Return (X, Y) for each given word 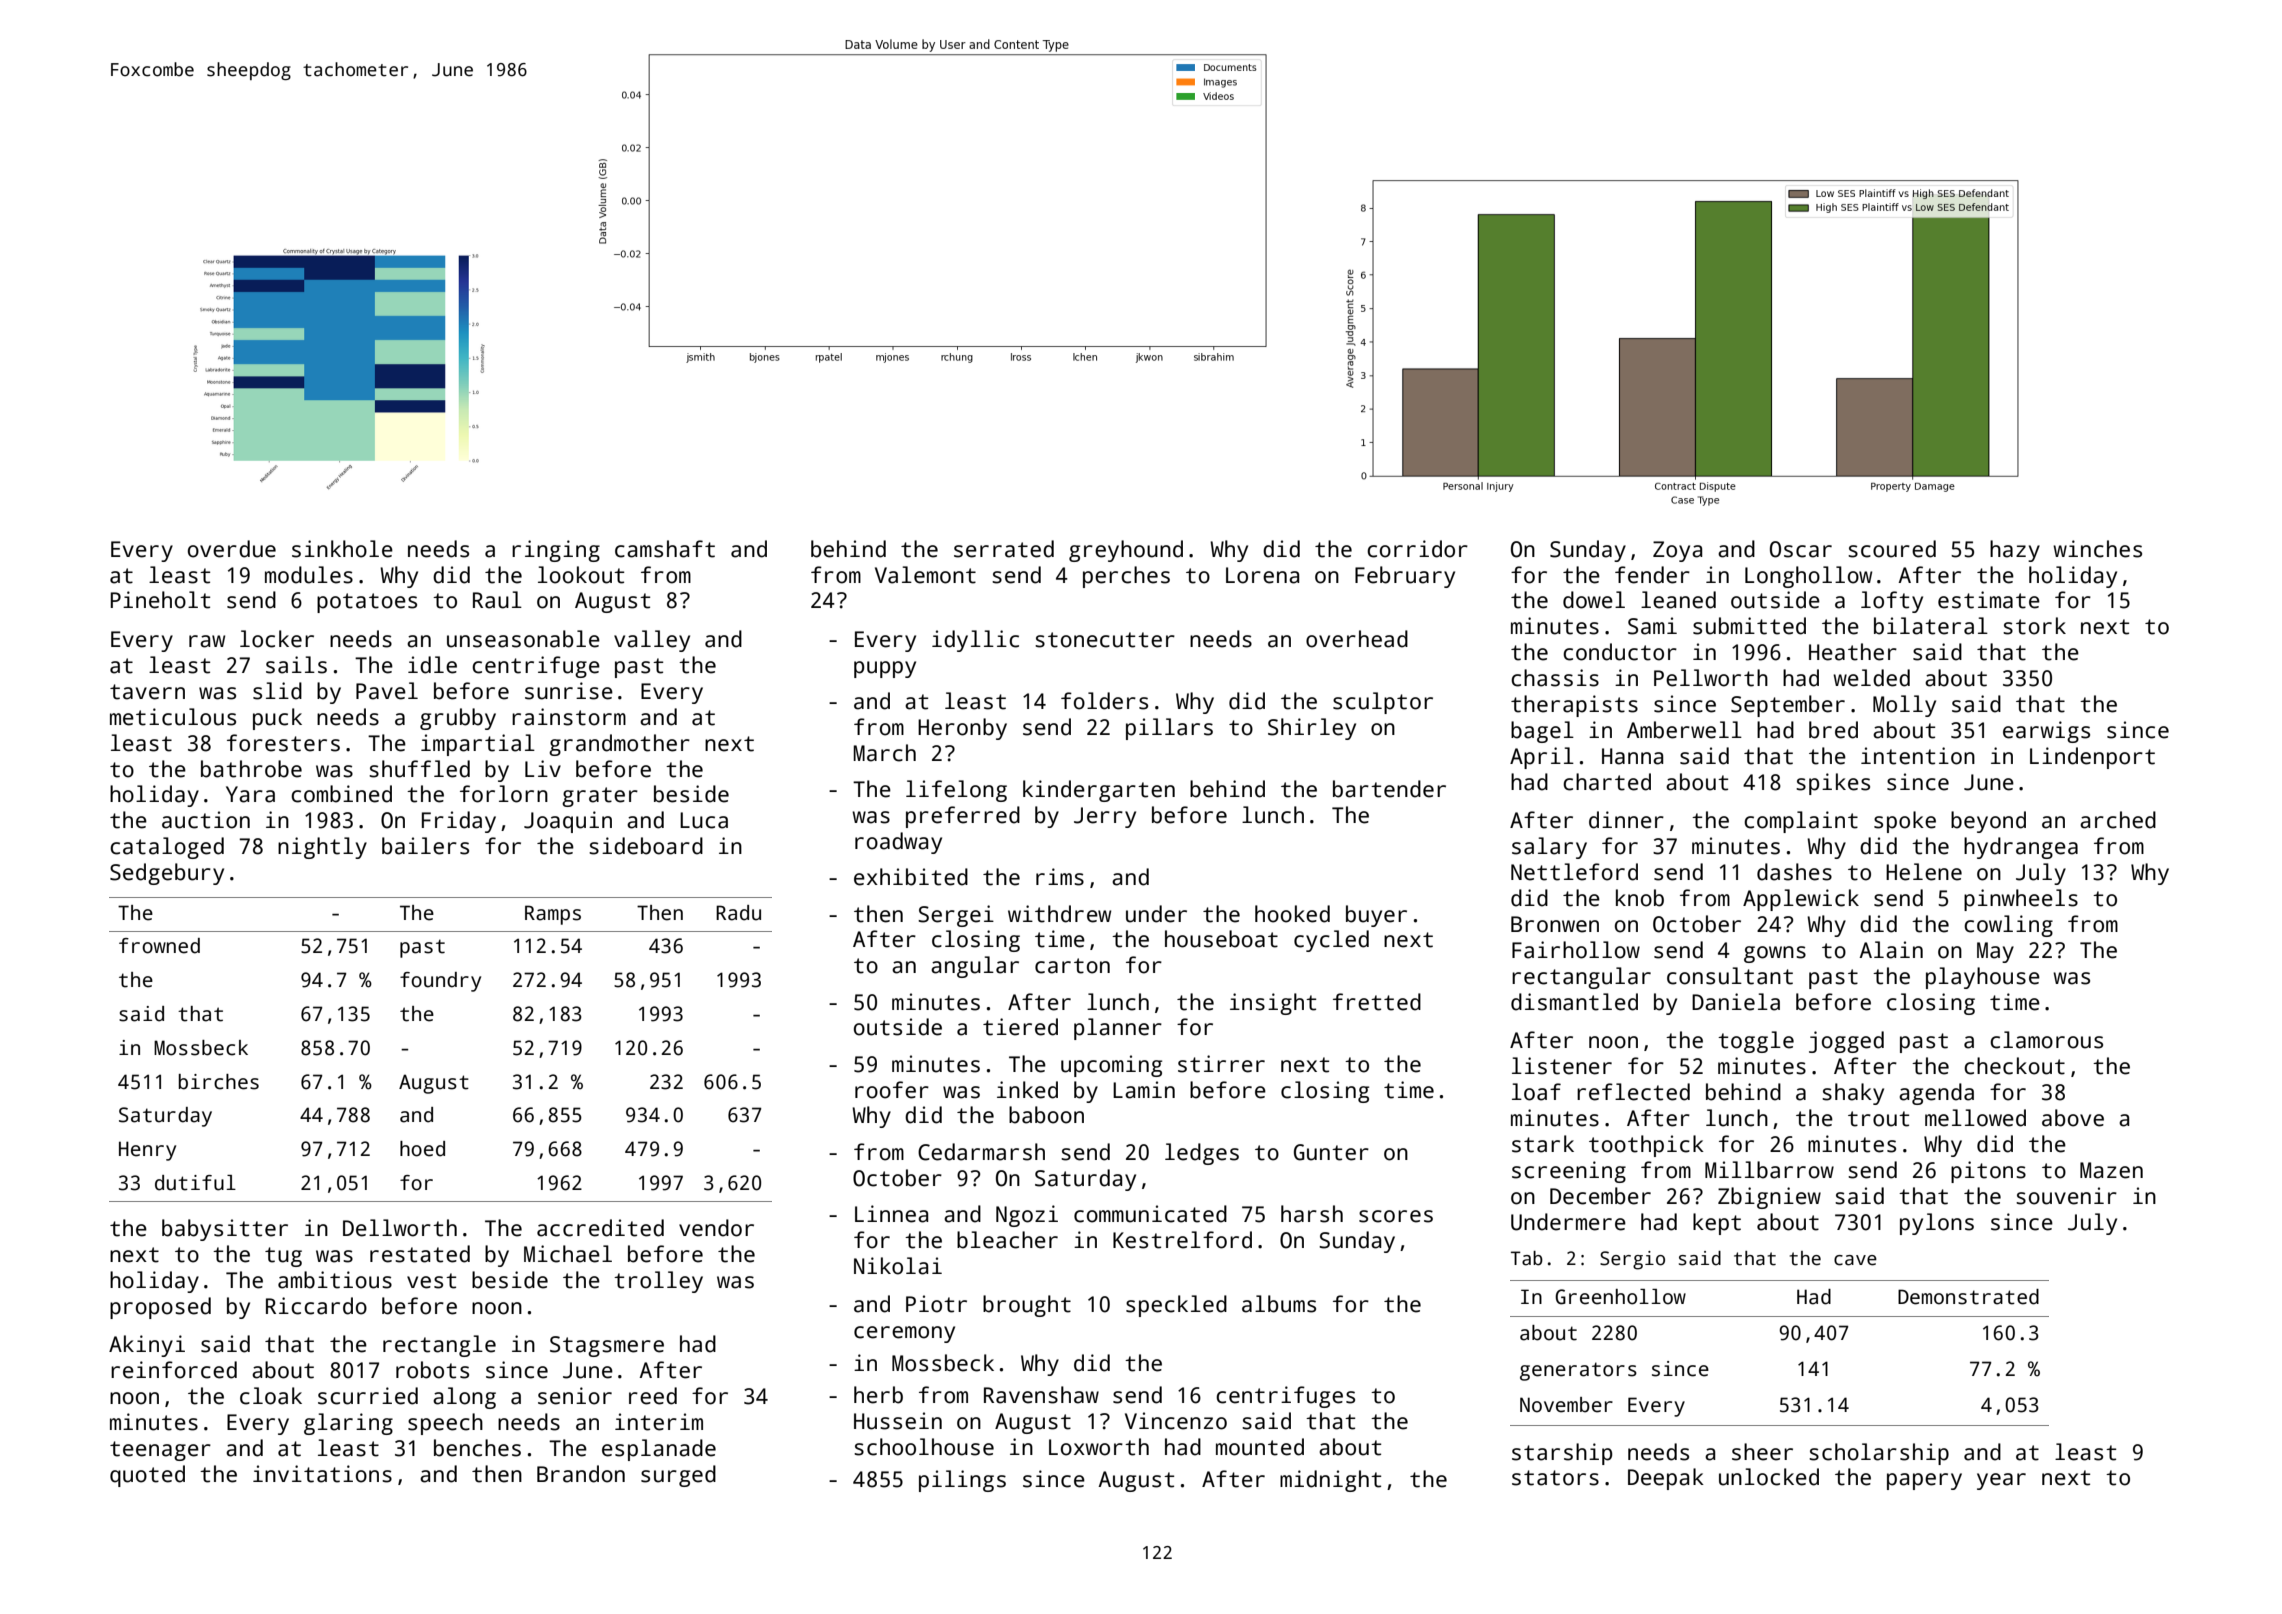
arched (2118, 820)
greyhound (1126, 551)
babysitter (225, 1230)
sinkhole (342, 549)
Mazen (2111, 1170)
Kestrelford (1182, 1240)
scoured (1892, 549)
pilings (962, 1481)
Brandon (581, 1474)
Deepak (1666, 1479)
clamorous (2046, 1040)
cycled (1331, 941)
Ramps (553, 915)
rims (1060, 877)
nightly (322, 848)
